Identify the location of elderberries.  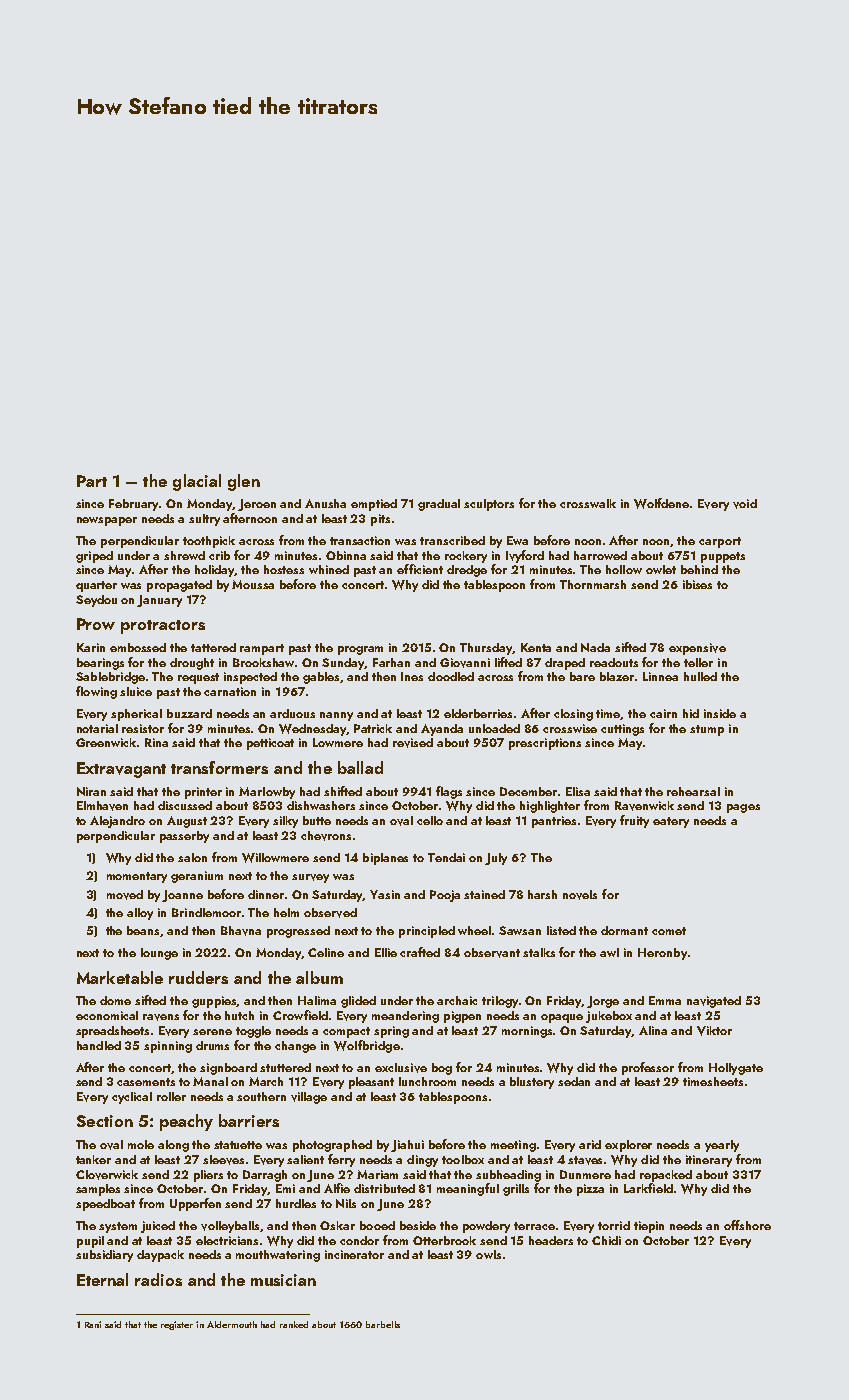
(478, 713).
